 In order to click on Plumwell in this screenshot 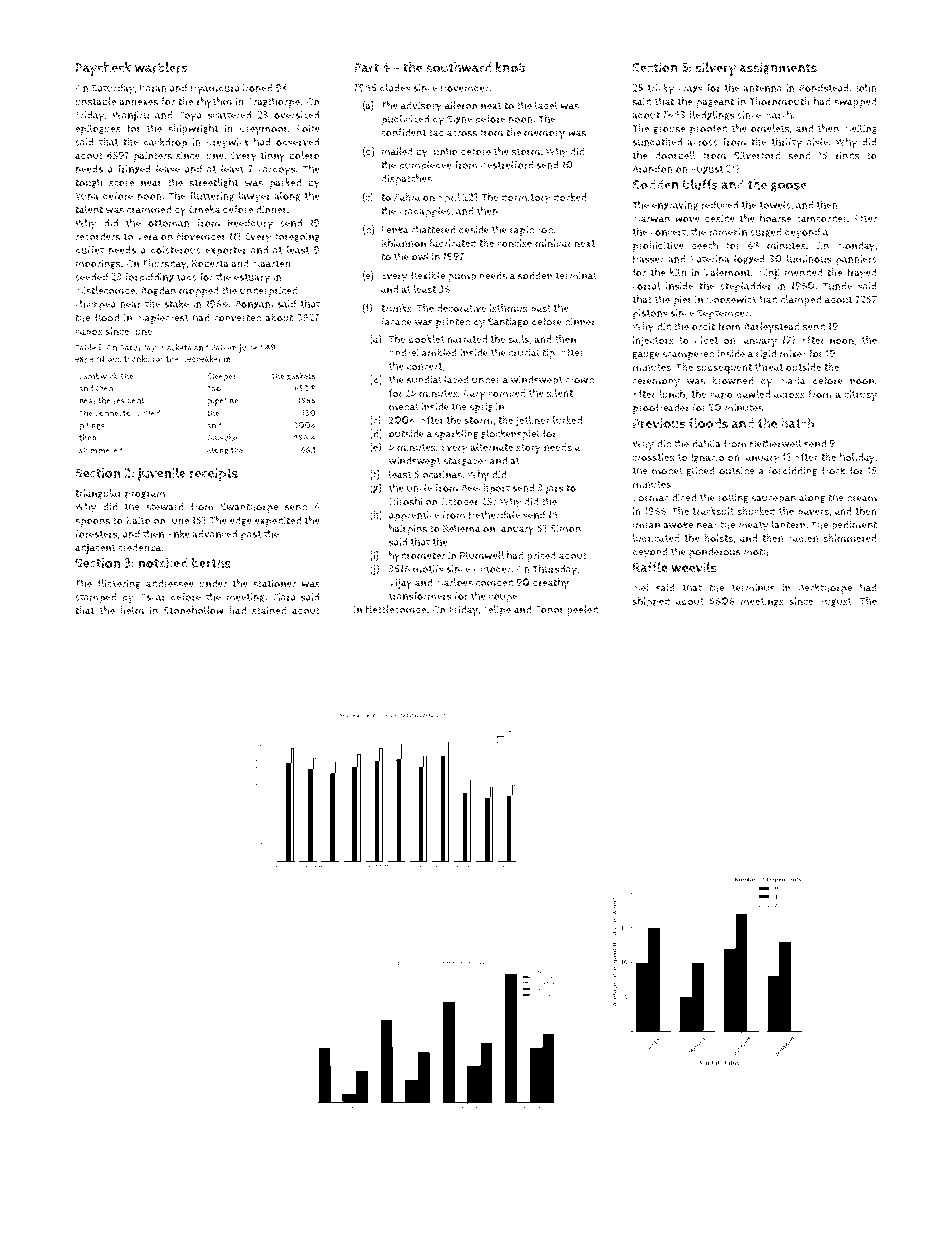, I will do `click(482, 555)`.
